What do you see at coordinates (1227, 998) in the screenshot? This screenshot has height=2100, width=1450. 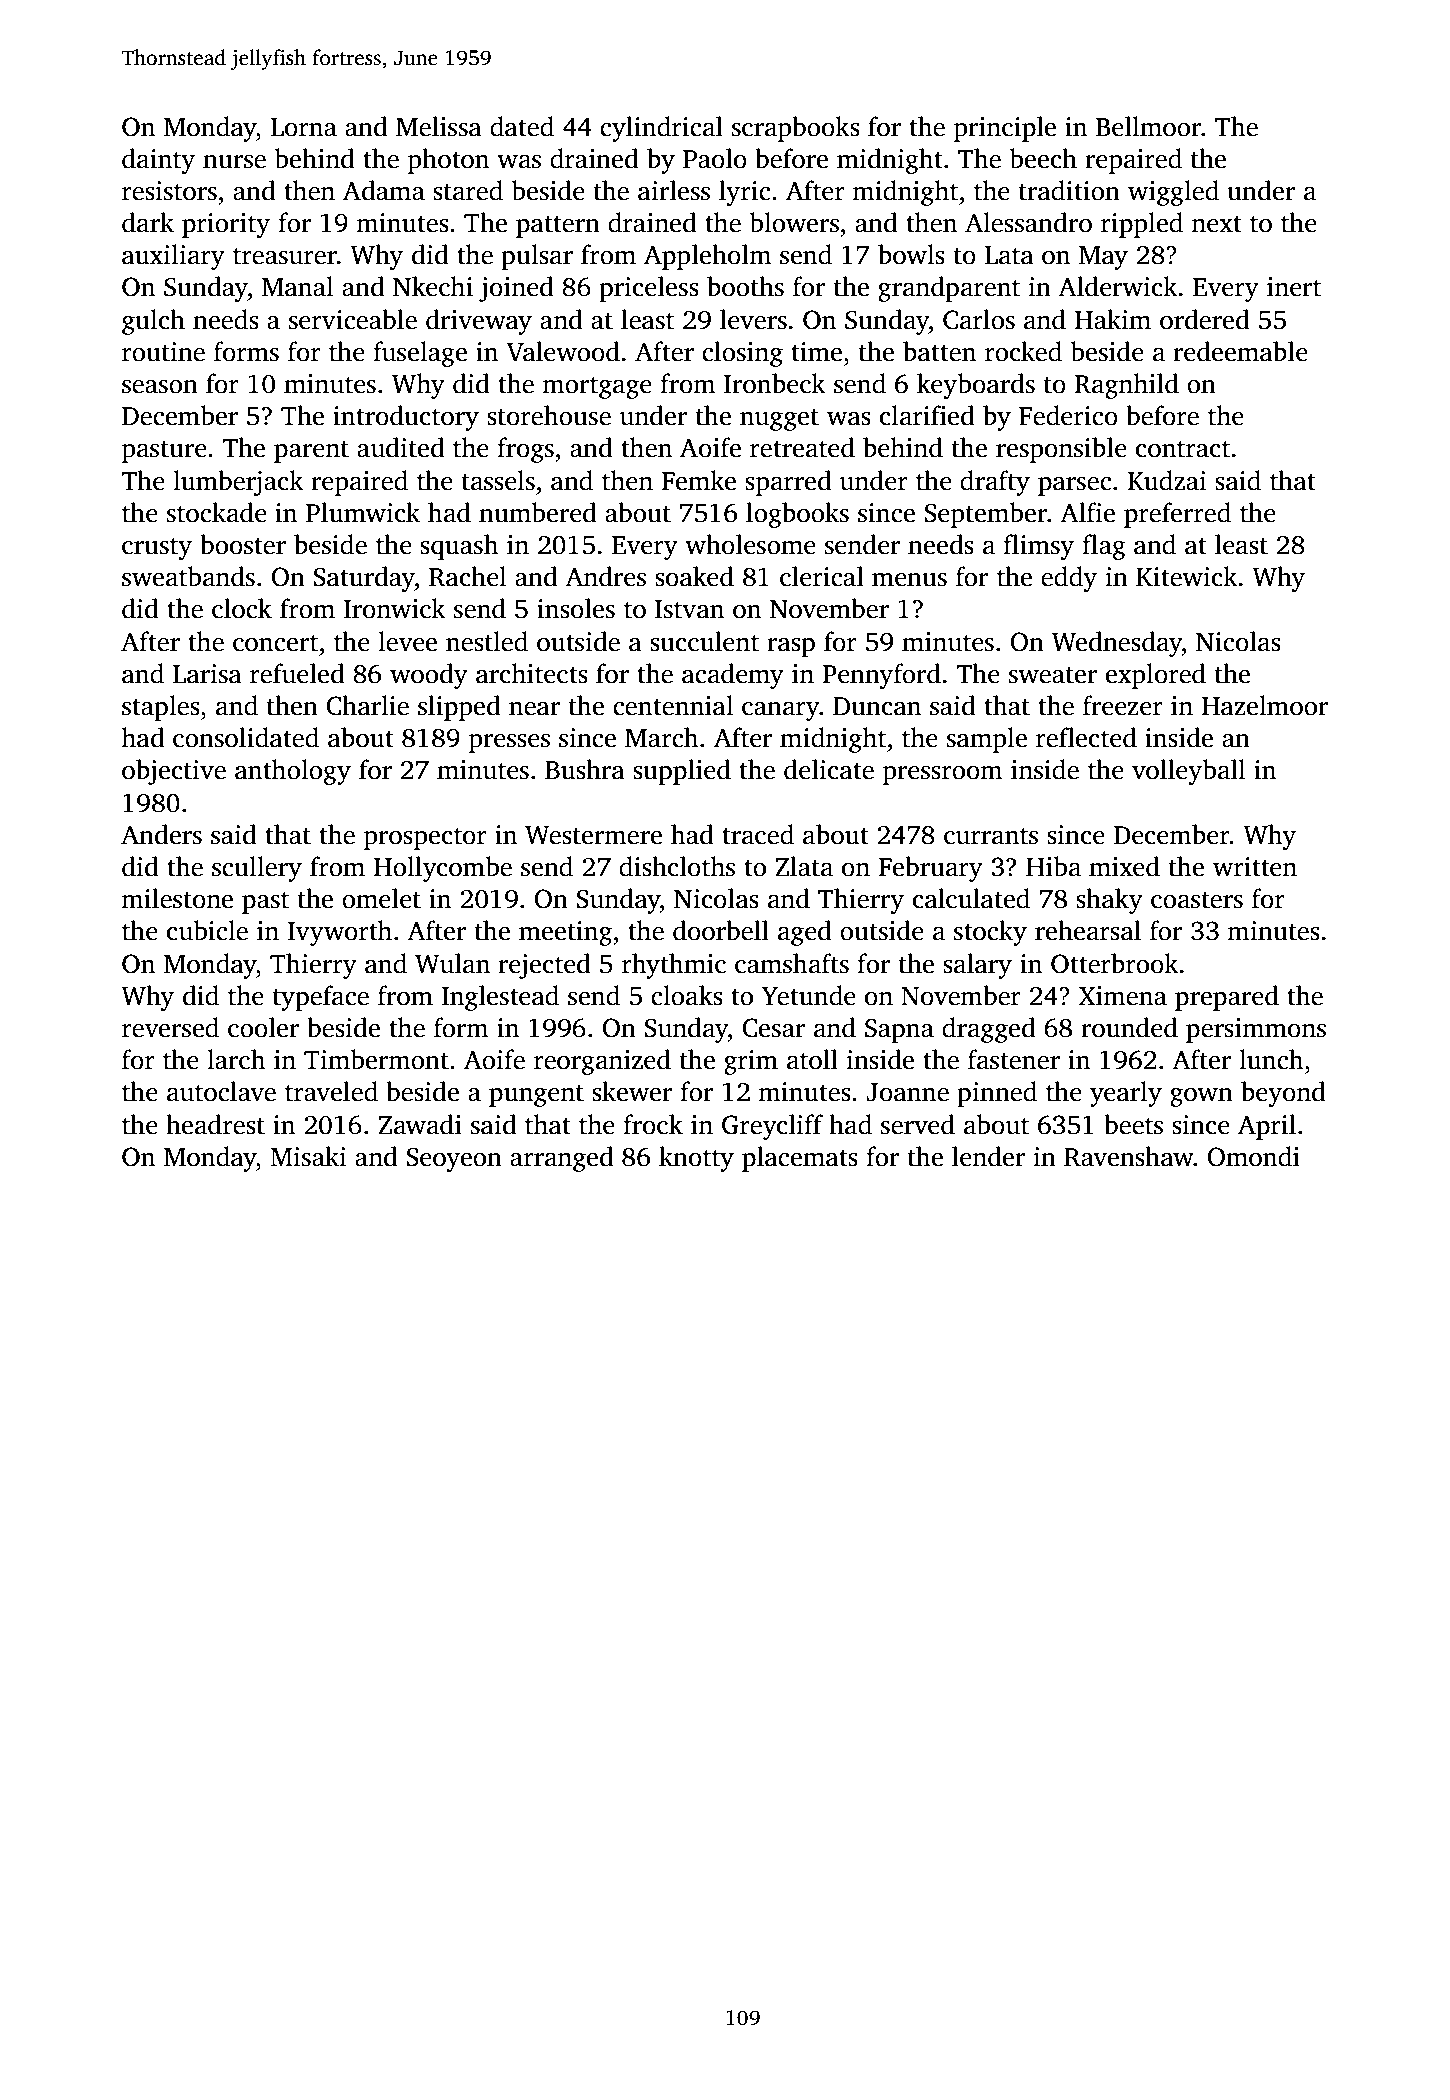 I see `prepared` at bounding box center [1227, 998].
